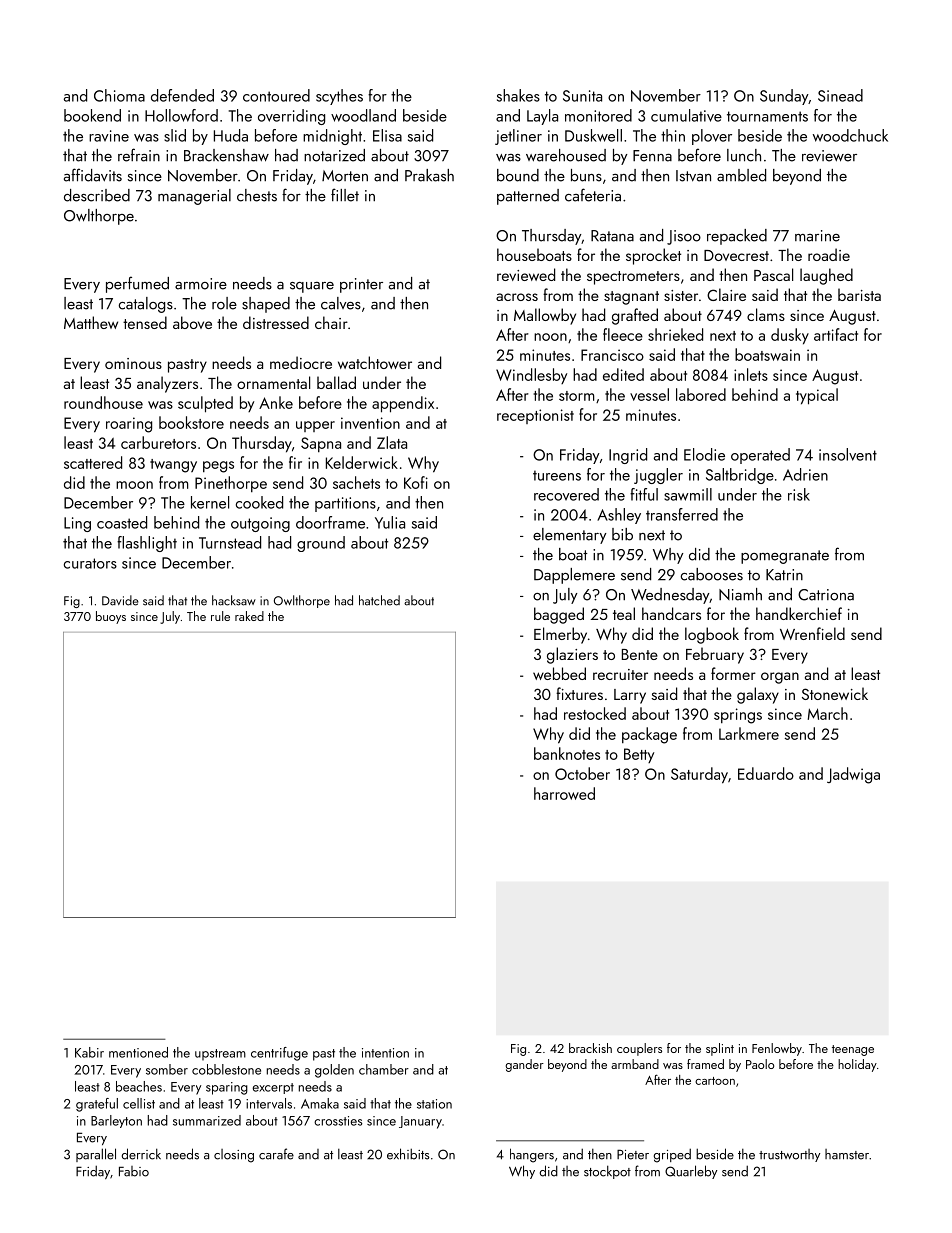 This screenshot has height=1233, width=952. What do you see at coordinates (582, 96) in the screenshot?
I see `Sunita` at bounding box center [582, 96].
